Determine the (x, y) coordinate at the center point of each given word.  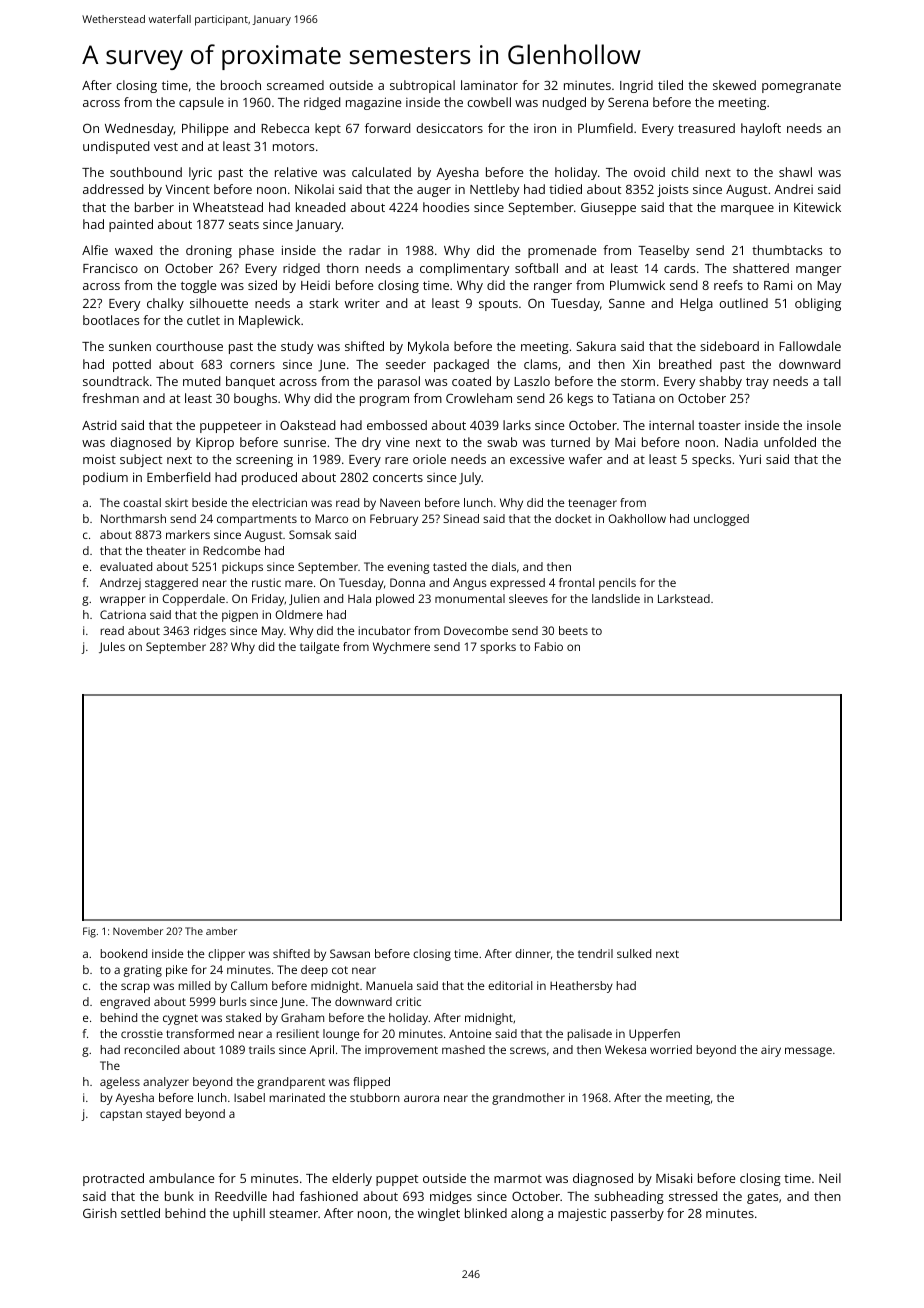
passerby (637, 1214)
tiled (670, 85)
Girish (100, 1213)
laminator (489, 85)
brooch (241, 85)
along (527, 1214)
